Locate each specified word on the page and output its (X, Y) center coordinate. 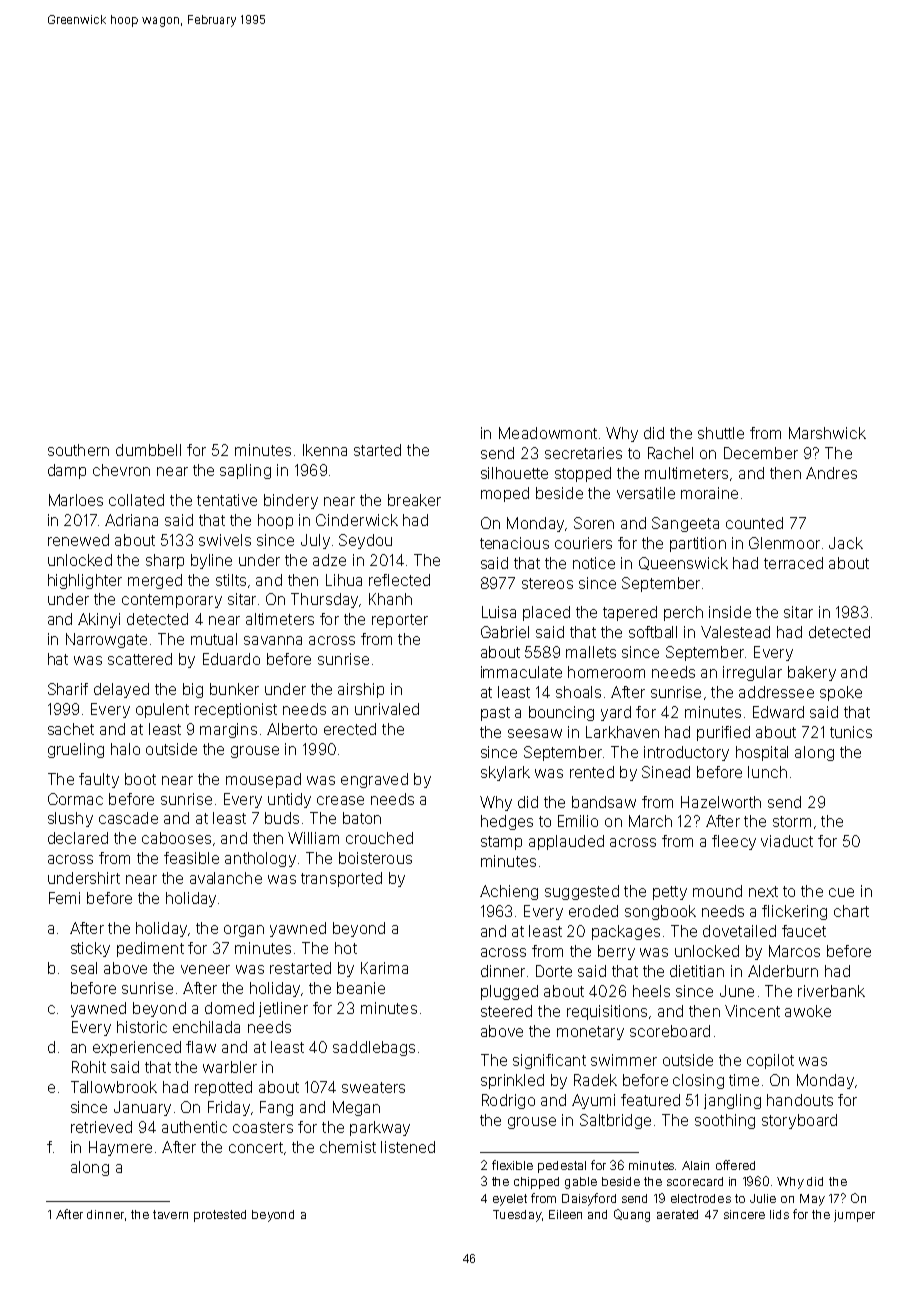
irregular (752, 673)
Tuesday (517, 1216)
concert (256, 1147)
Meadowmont (548, 433)
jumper (854, 1216)
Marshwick (827, 433)
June (737, 991)
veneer (205, 969)
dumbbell (148, 450)
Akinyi (99, 620)
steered (506, 1011)
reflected (399, 580)
